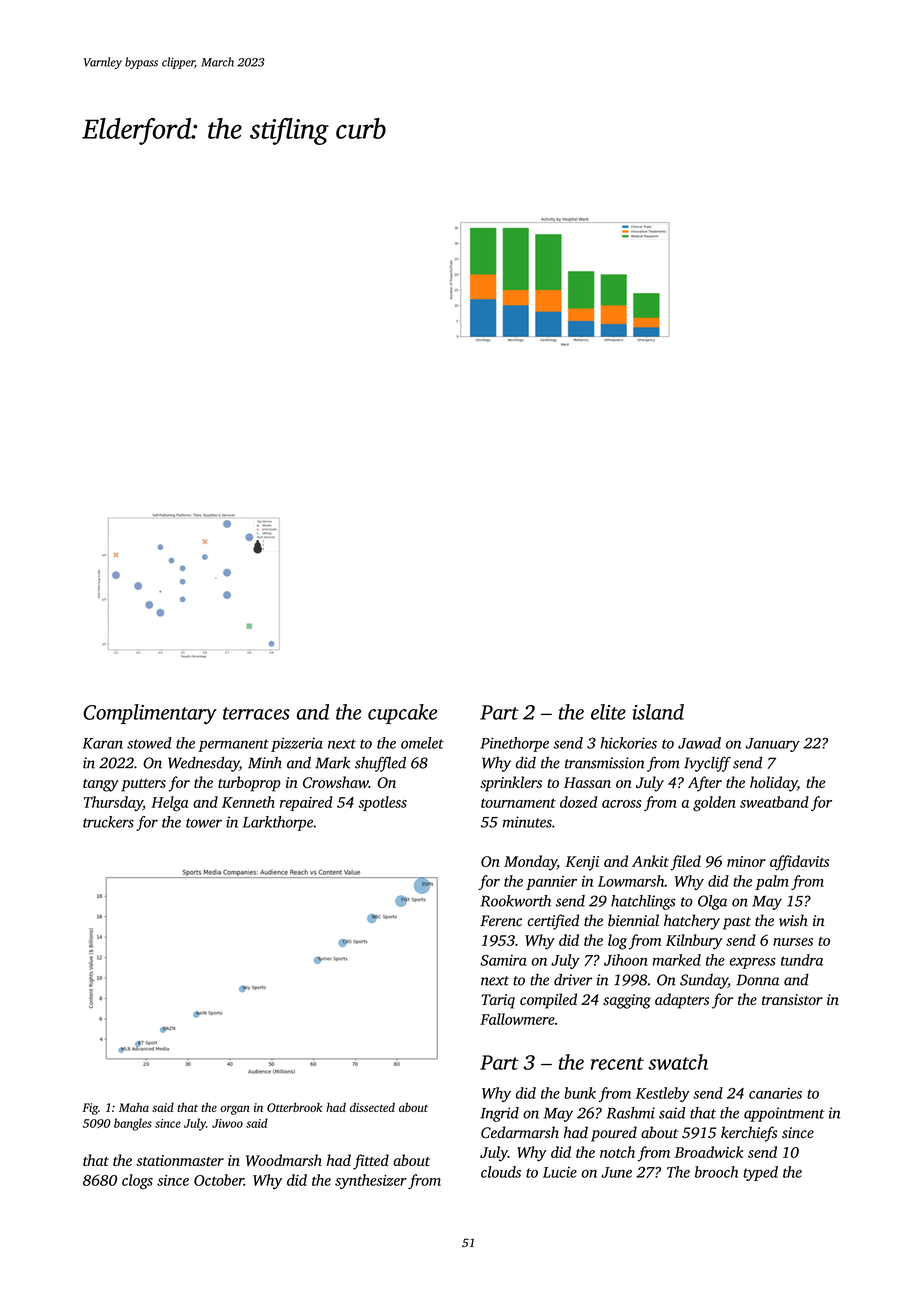 Image resolution: width=924 pixels, height=1308 pixels. What do you see at coordinates (631, 881) in the screenshot?
I see `Lowmarsh` at bounding box center [631, 881].
